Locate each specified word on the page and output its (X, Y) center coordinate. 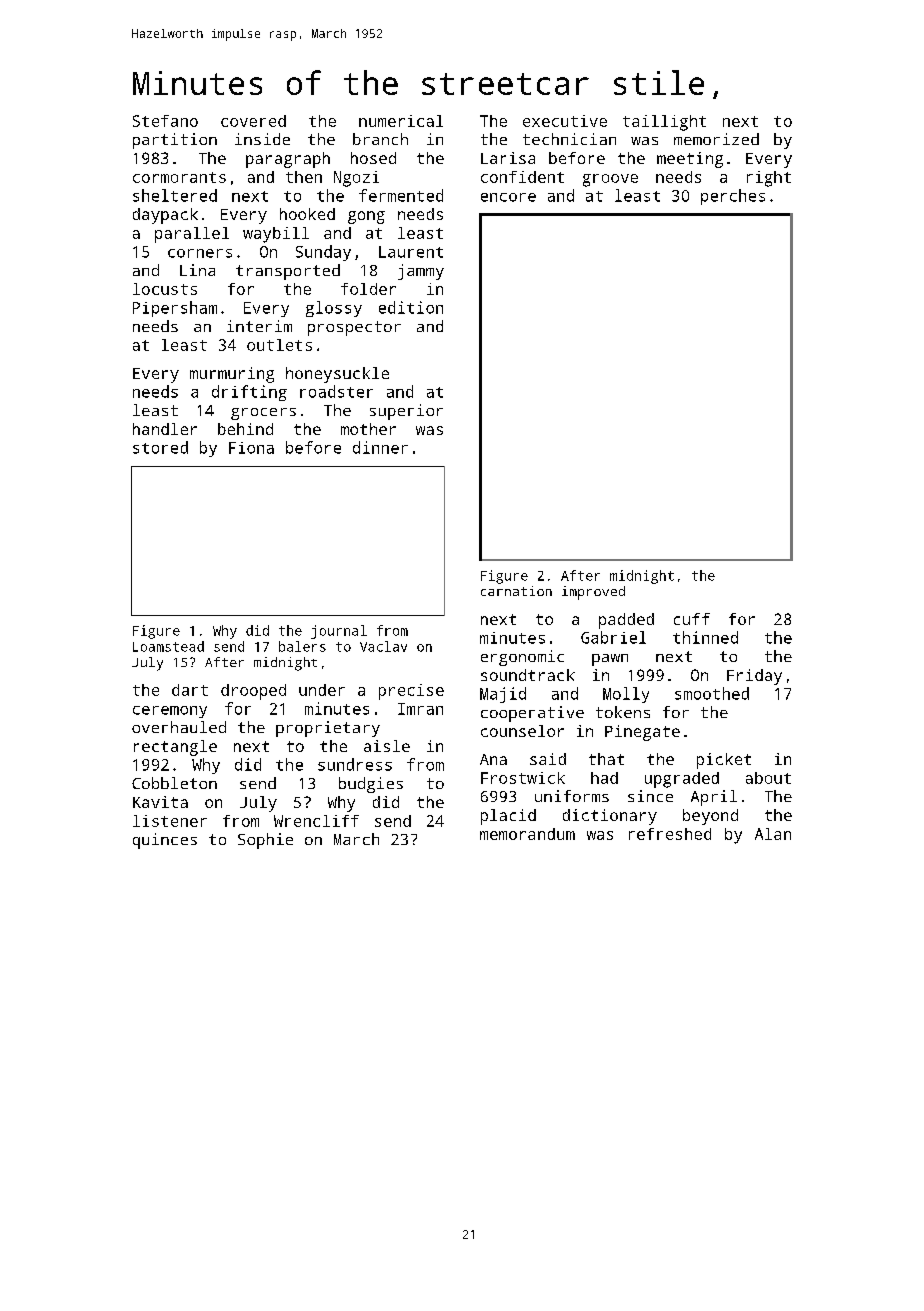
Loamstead (168, 646)
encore (508, 197)
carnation (516, 591)
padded (626, 621)
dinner (380, 447)
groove (610, 180)
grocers (263, 414)
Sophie (265, 841)
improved (593, 593)
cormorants (179, 177)
